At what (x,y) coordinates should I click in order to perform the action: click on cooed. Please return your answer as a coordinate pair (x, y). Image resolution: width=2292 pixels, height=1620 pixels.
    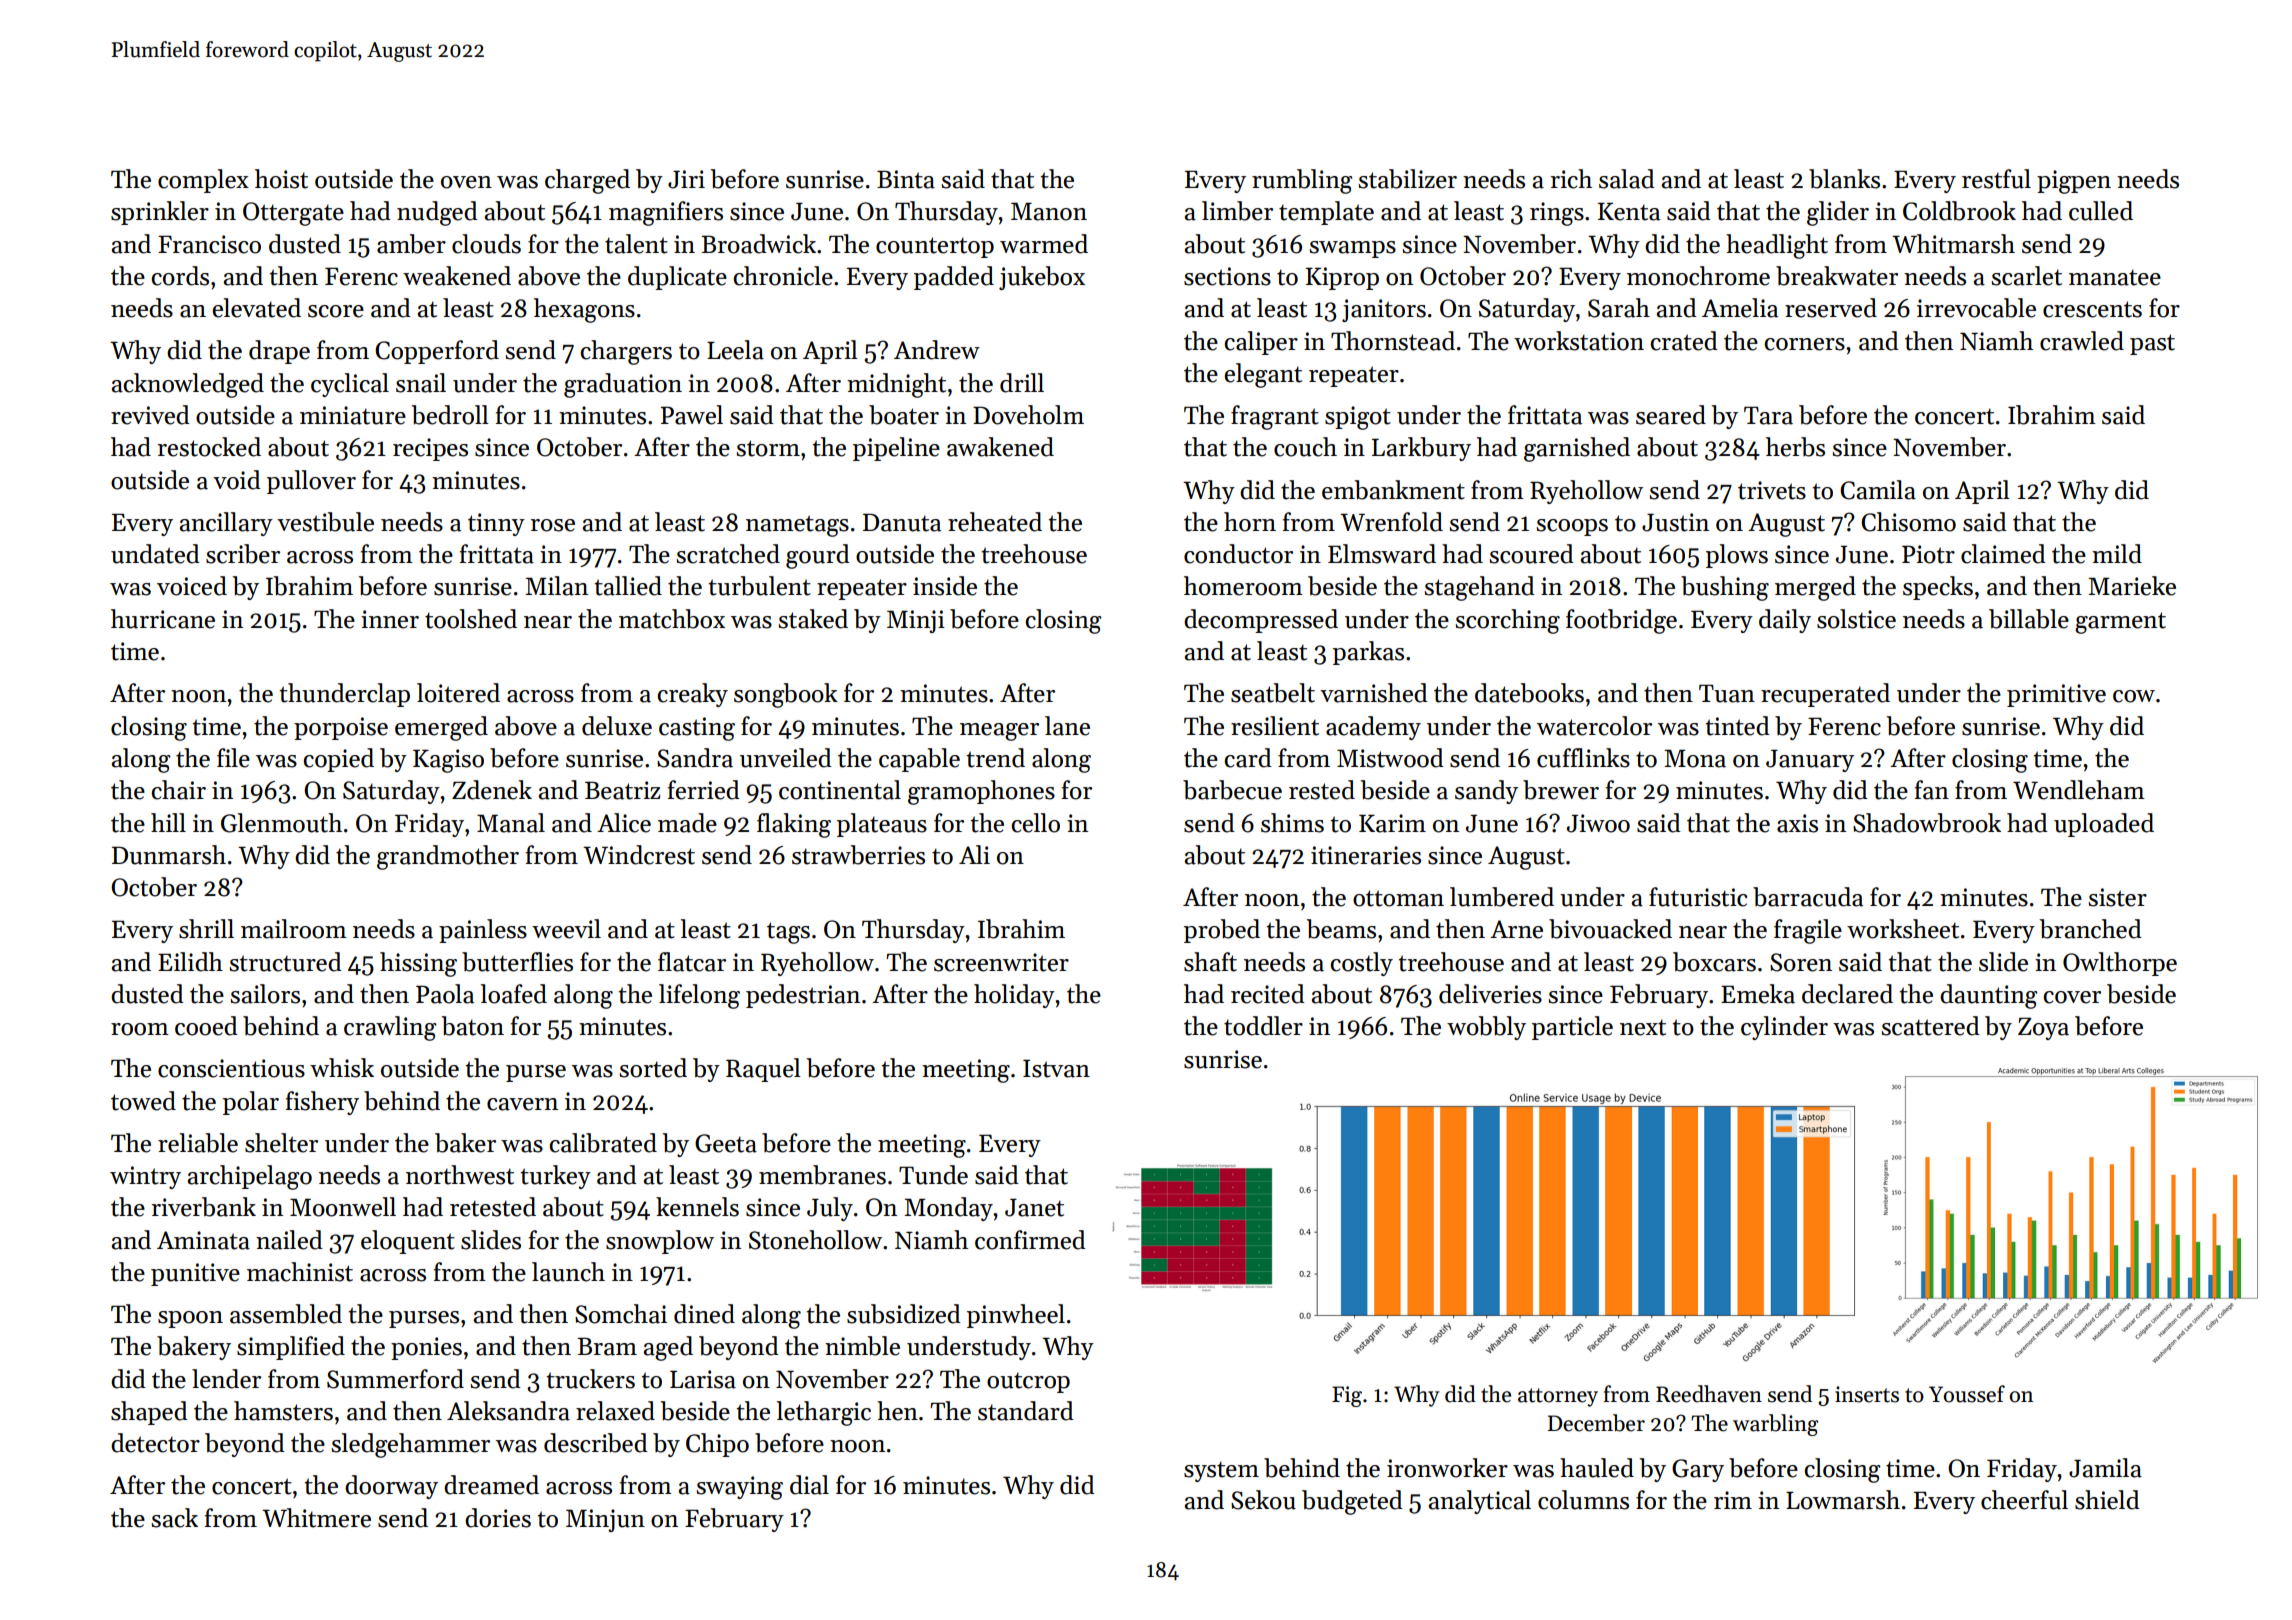
    Looking at the image, I should click on (206, 1026).
